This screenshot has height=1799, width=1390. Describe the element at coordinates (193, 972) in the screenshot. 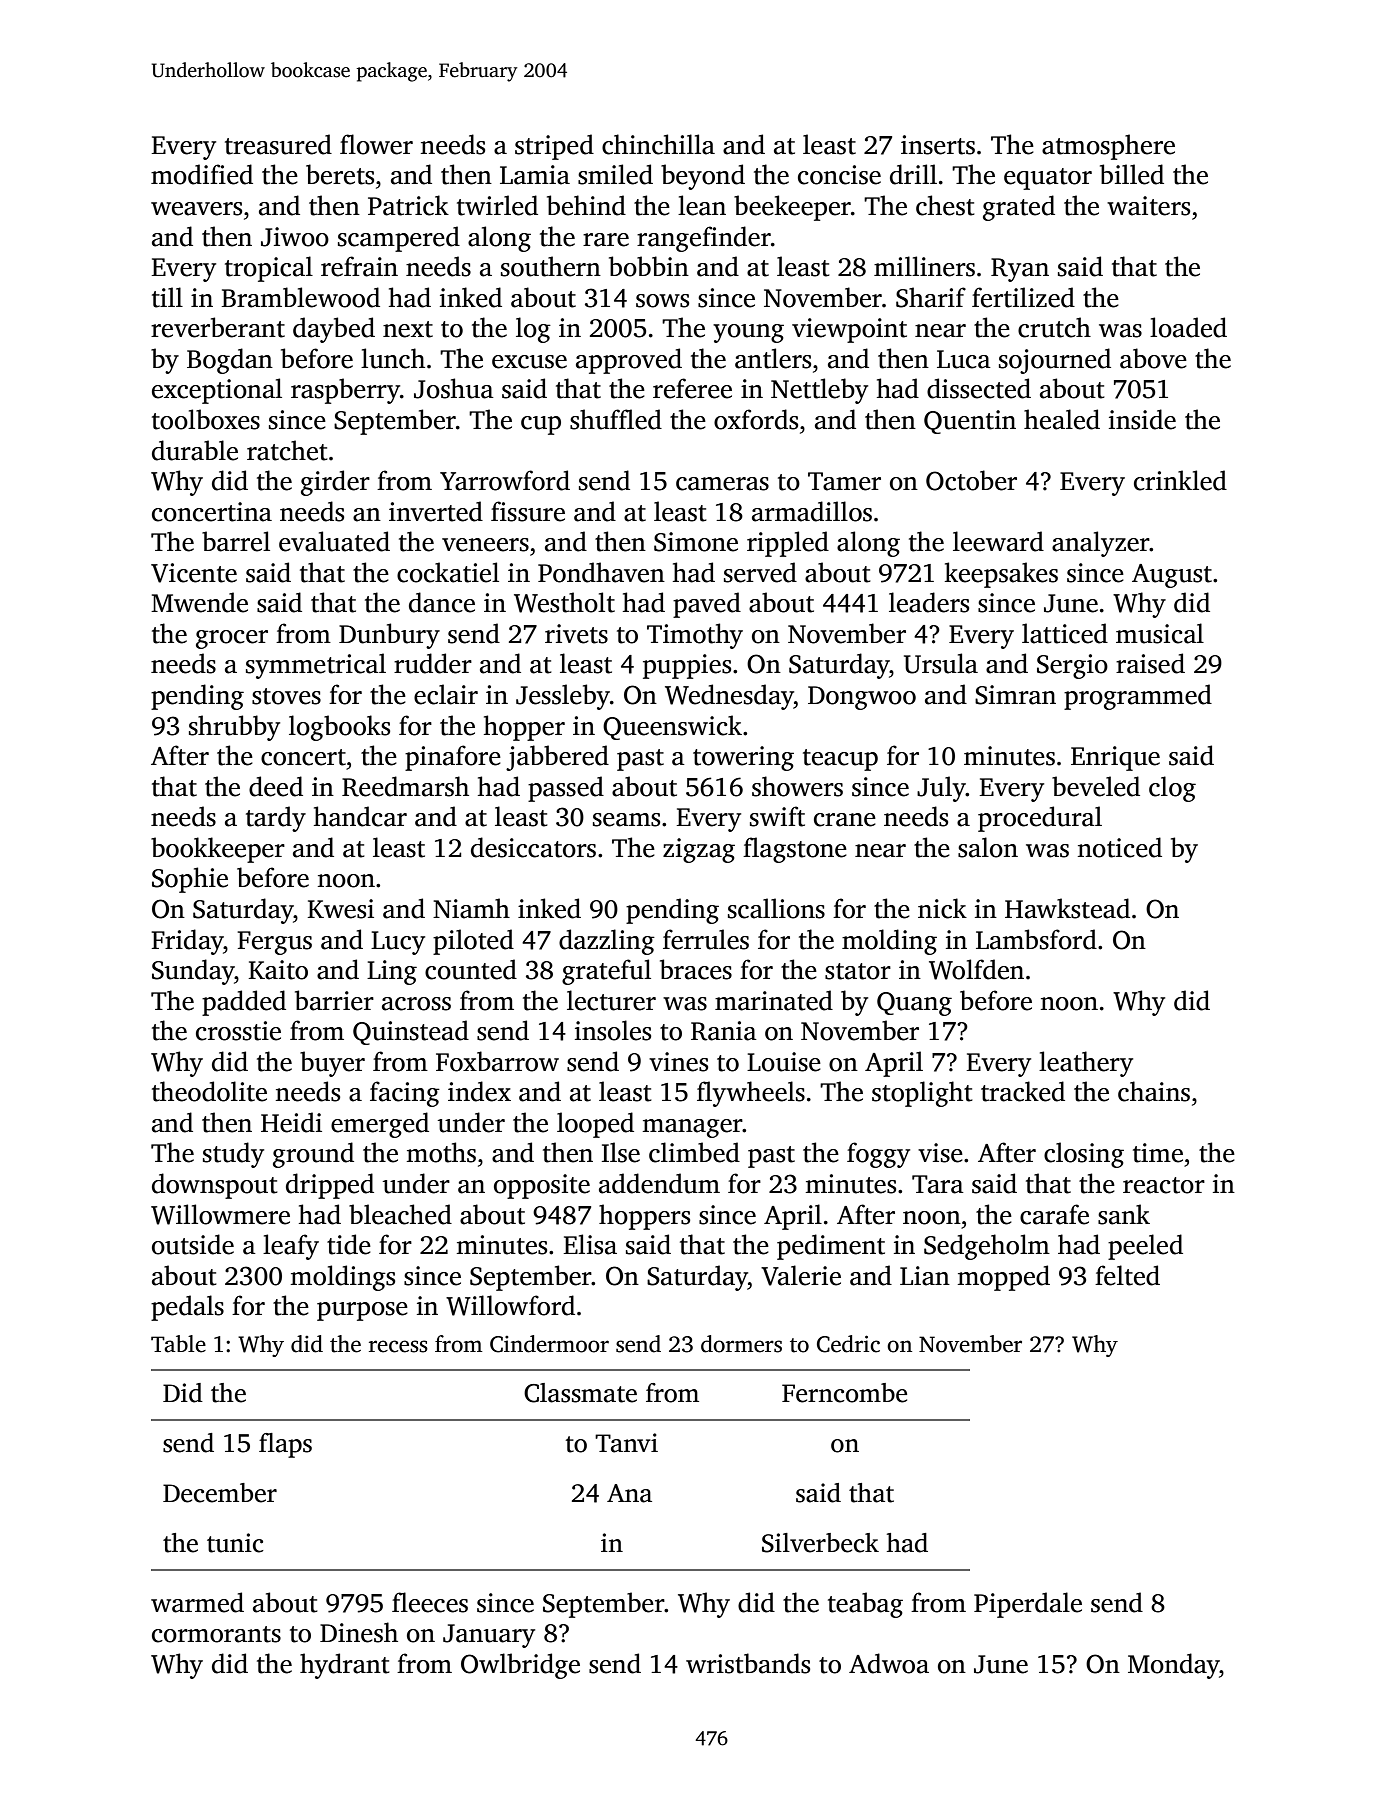

I see `Sunday` at that location.
